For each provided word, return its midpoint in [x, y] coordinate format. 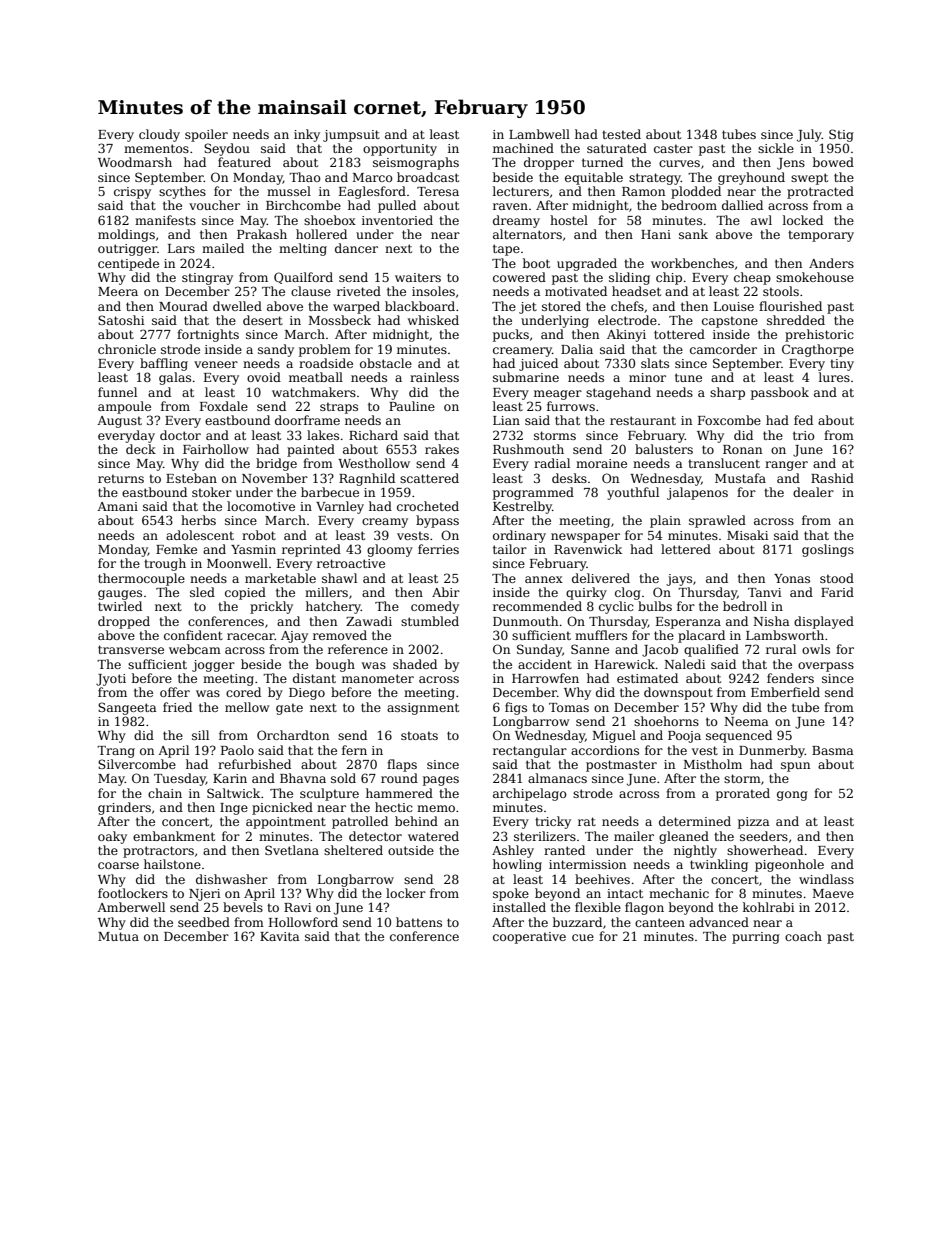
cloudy [159, 135]
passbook [780, 393]
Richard [373, 435]
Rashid [832, 478]
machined [523, 148]
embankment [174, 836]
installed [519, 907]
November [275, 478]
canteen [660, 922]
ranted [564, 850]
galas [175, 378]
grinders [124, 808]
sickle [776, 148]
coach [803, 936]
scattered [429, 478]
